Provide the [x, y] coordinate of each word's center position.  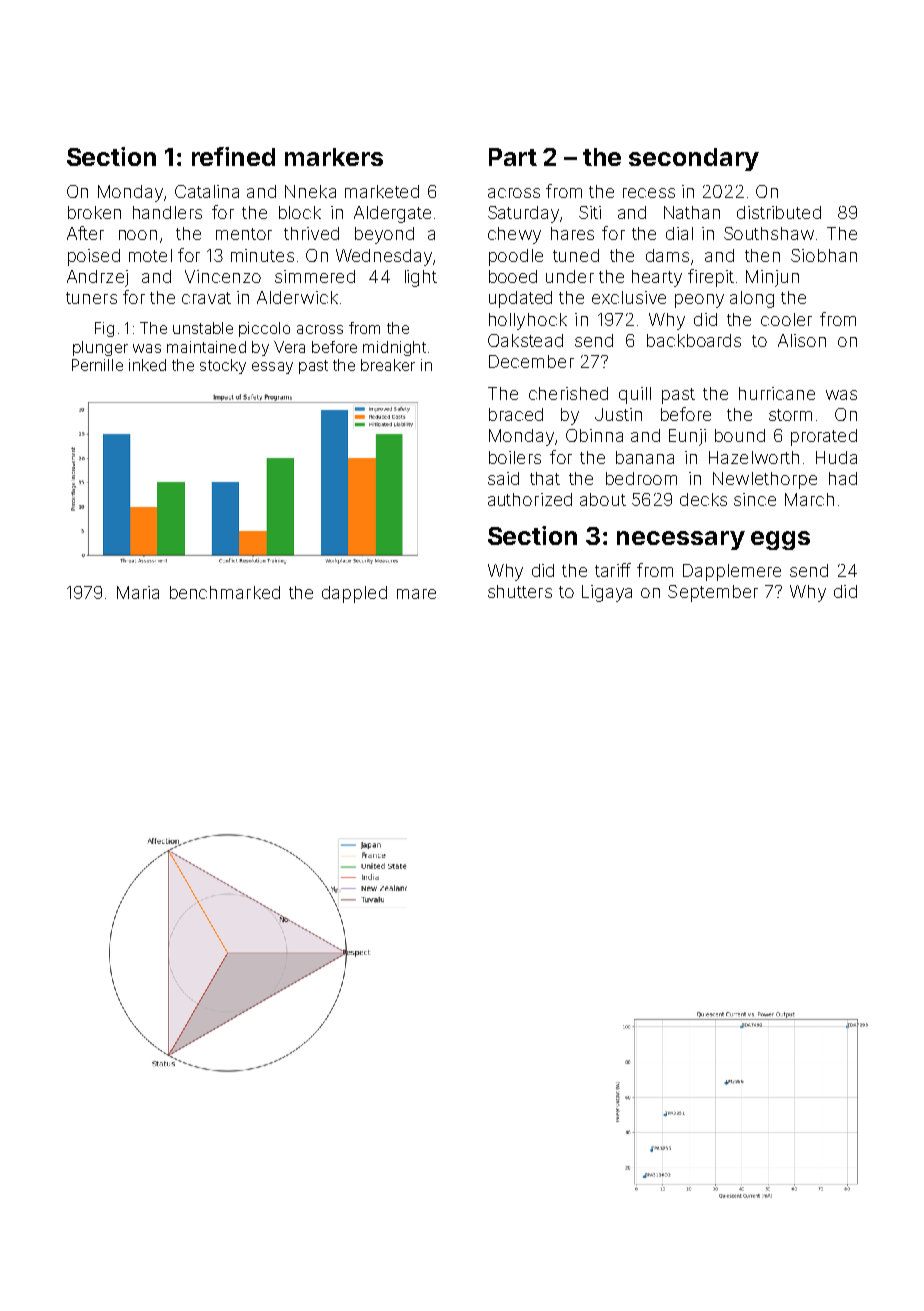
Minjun [772, 278]
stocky [223, 366]
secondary [694, 159]
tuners [91, 298]
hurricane [777, 393]
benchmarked [225, 592]
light [421, 278]
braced [516, 414]
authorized [530, 499]
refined [233, 156]
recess [649, 193]
